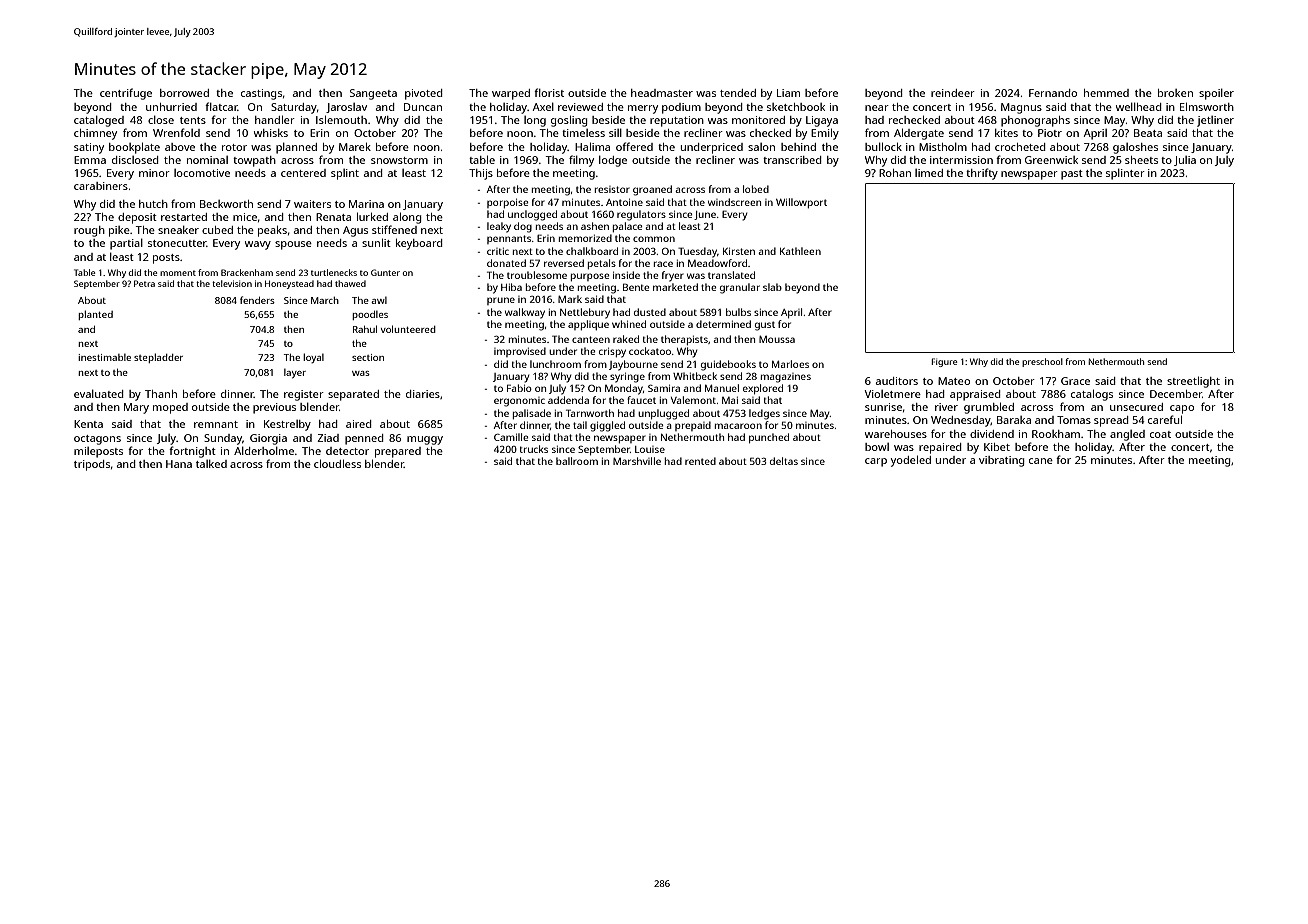  Describe the element at coordinates (353, 395) in the document. I see `separated` at that location.
